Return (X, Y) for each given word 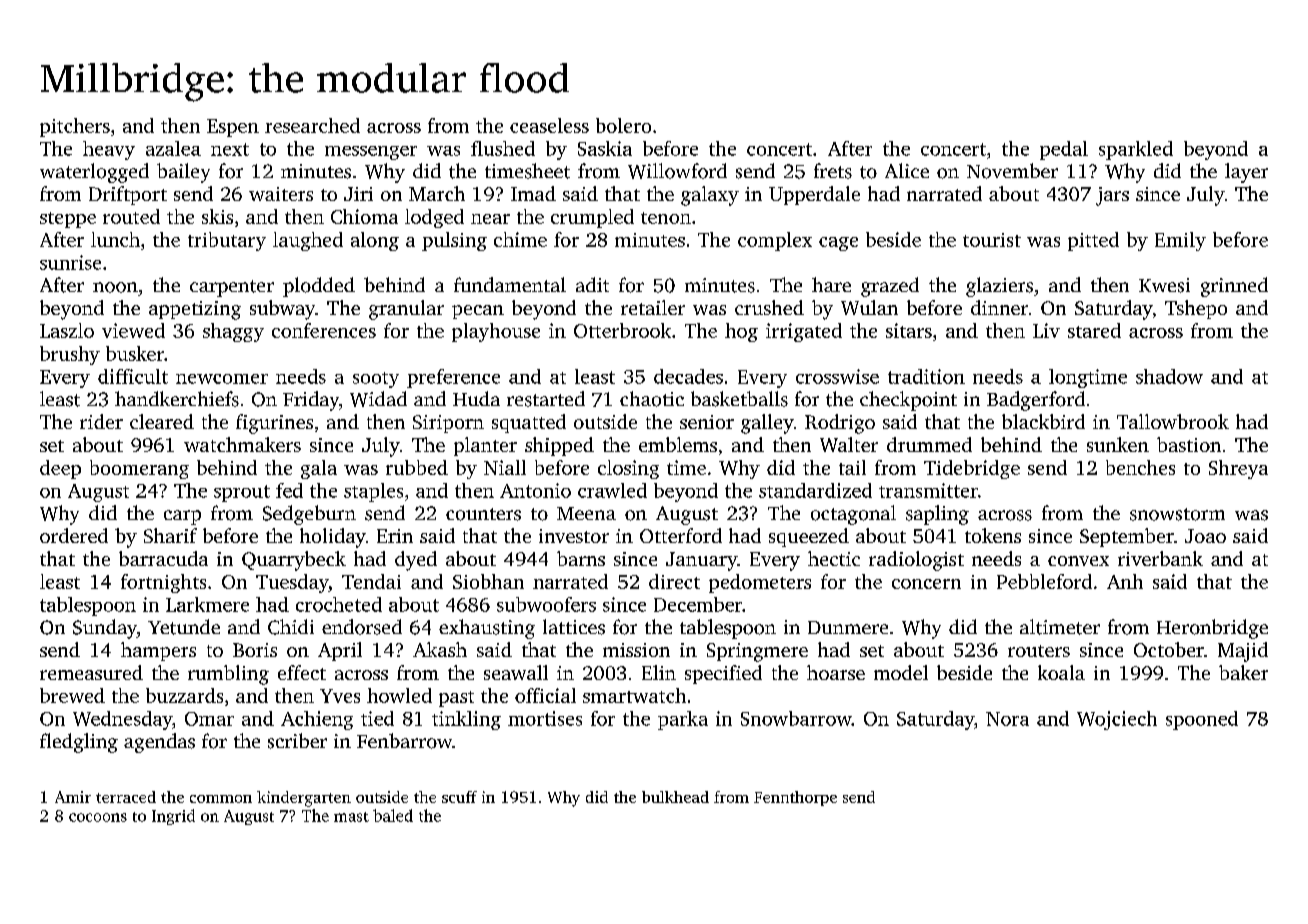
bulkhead (675, 797)
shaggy (233, 332)
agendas (159, 743)
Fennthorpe (795, 798)
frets (833, 171)
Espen (233, 128)
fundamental (510, 284)
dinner (999, 307)
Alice (907, 170)
